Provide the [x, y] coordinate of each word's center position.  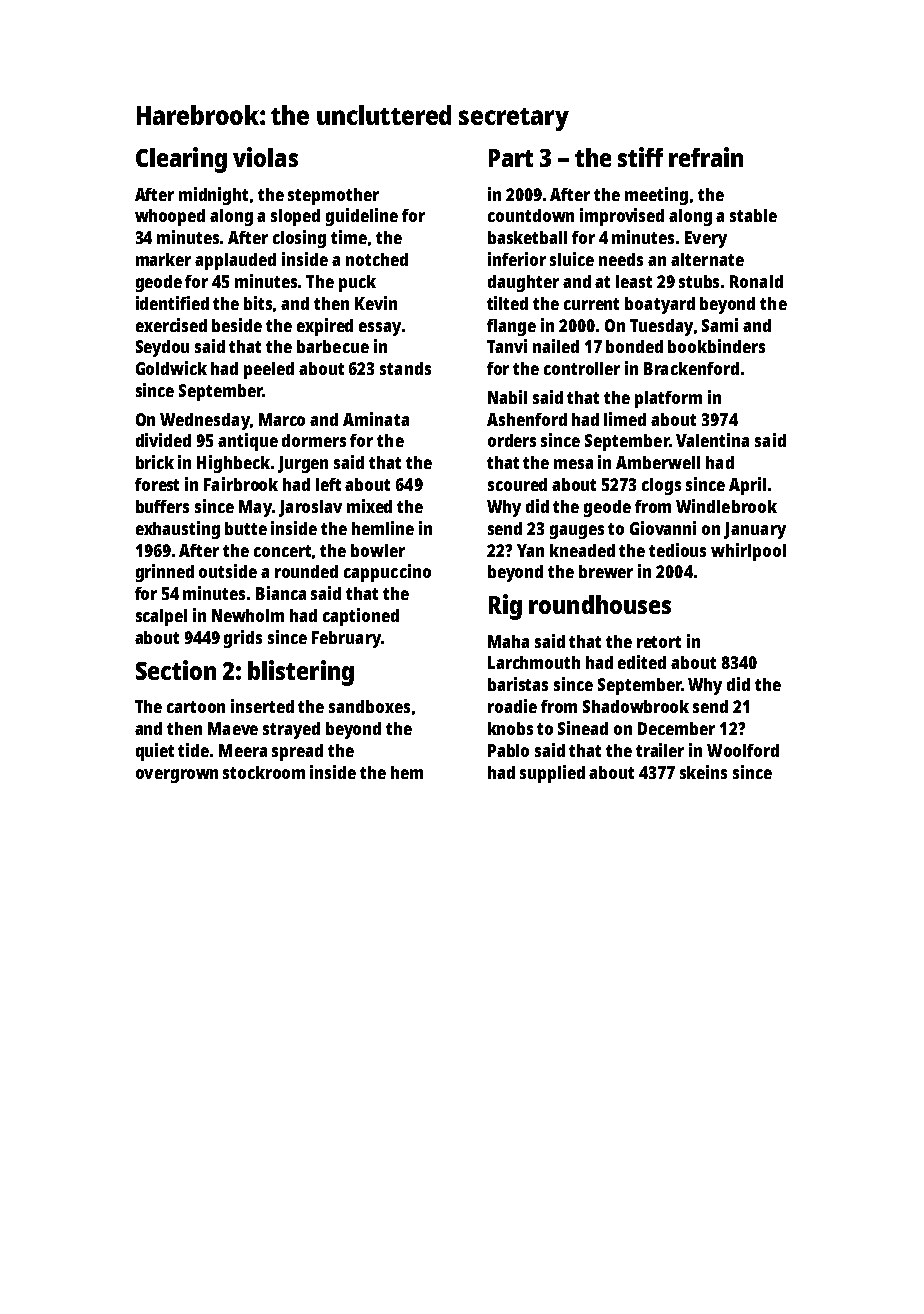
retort [659, 642]
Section [176, 670]
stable [753, 215]
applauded [235, 261]
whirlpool [748, 552]
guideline [362, 217]
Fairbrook [241, 484]
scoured [517, 484]
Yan [530, 550]
